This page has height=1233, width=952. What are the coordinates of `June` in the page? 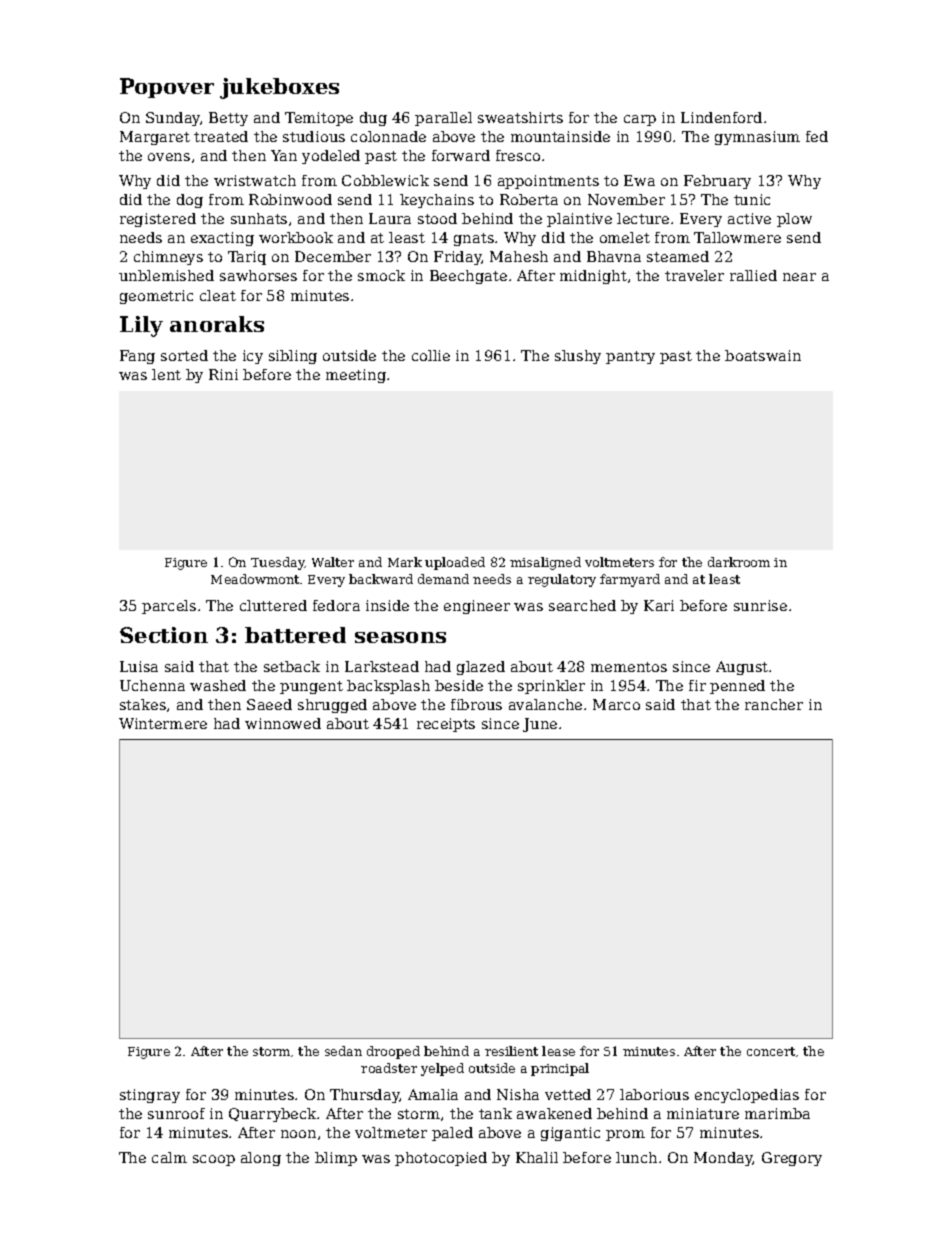 It's located at (540, 725).
